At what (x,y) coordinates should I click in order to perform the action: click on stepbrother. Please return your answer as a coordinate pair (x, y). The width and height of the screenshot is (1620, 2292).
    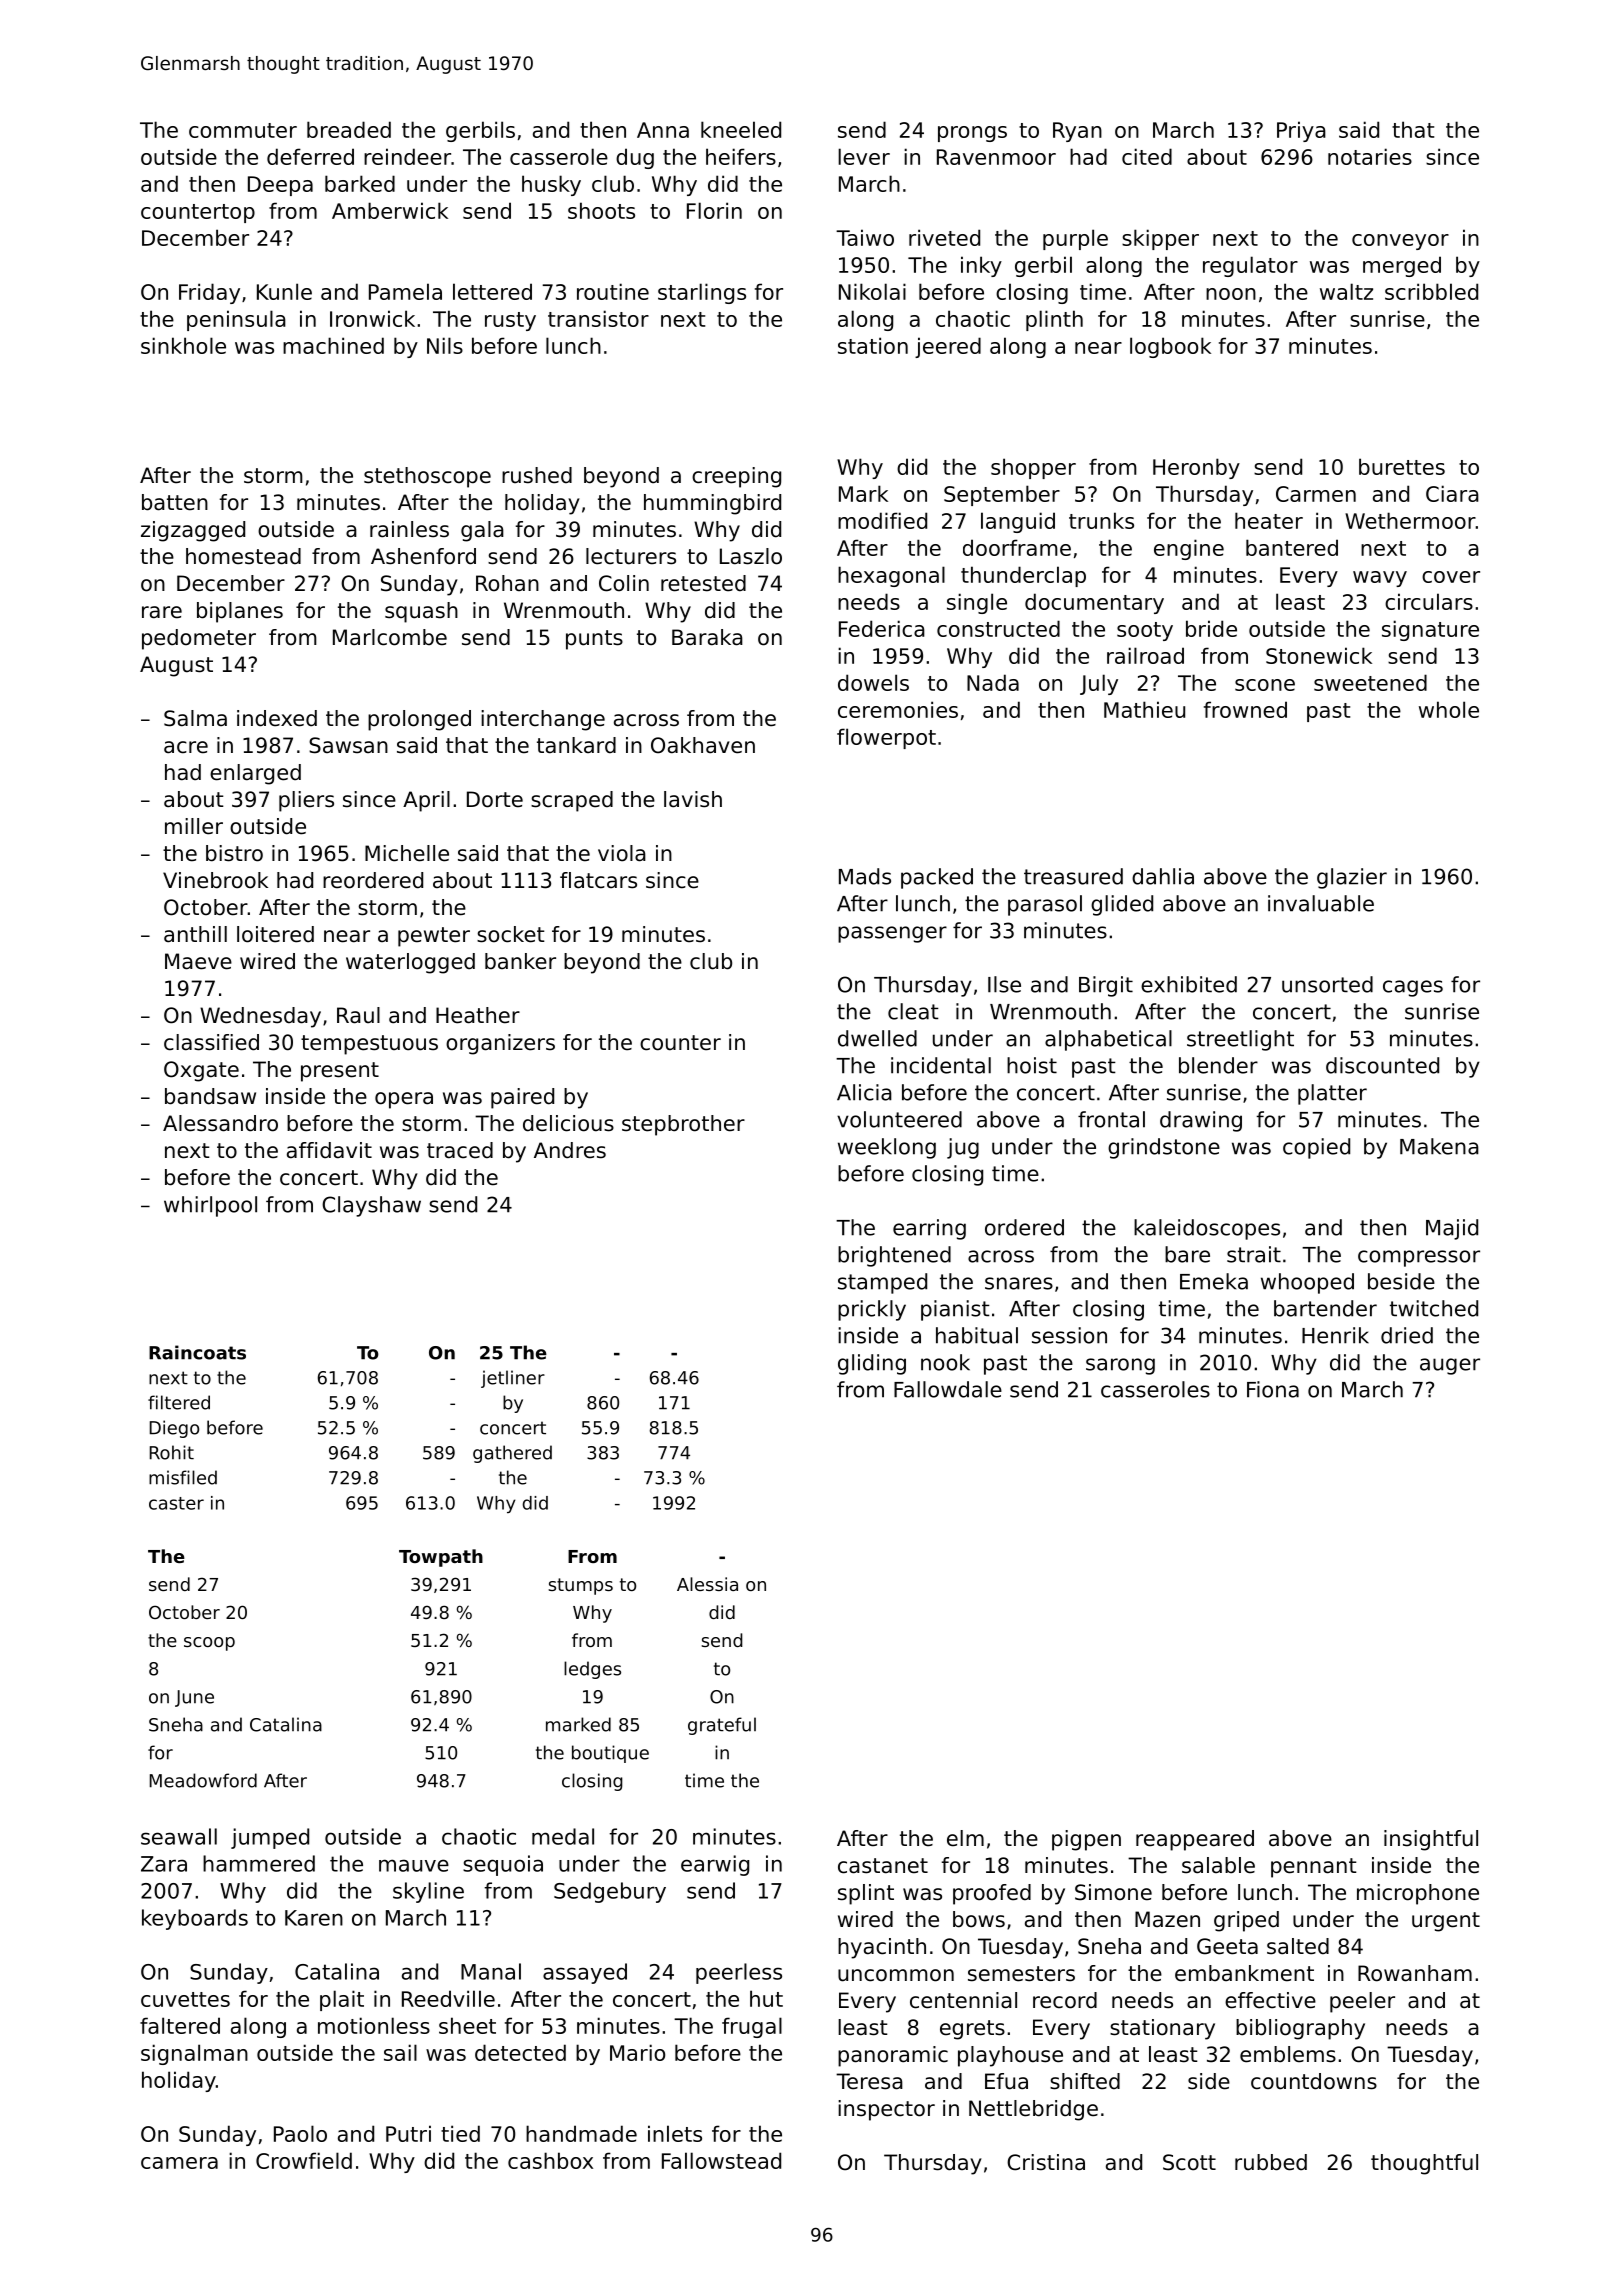
    Looking at the image, I should click on (683, 1125).
